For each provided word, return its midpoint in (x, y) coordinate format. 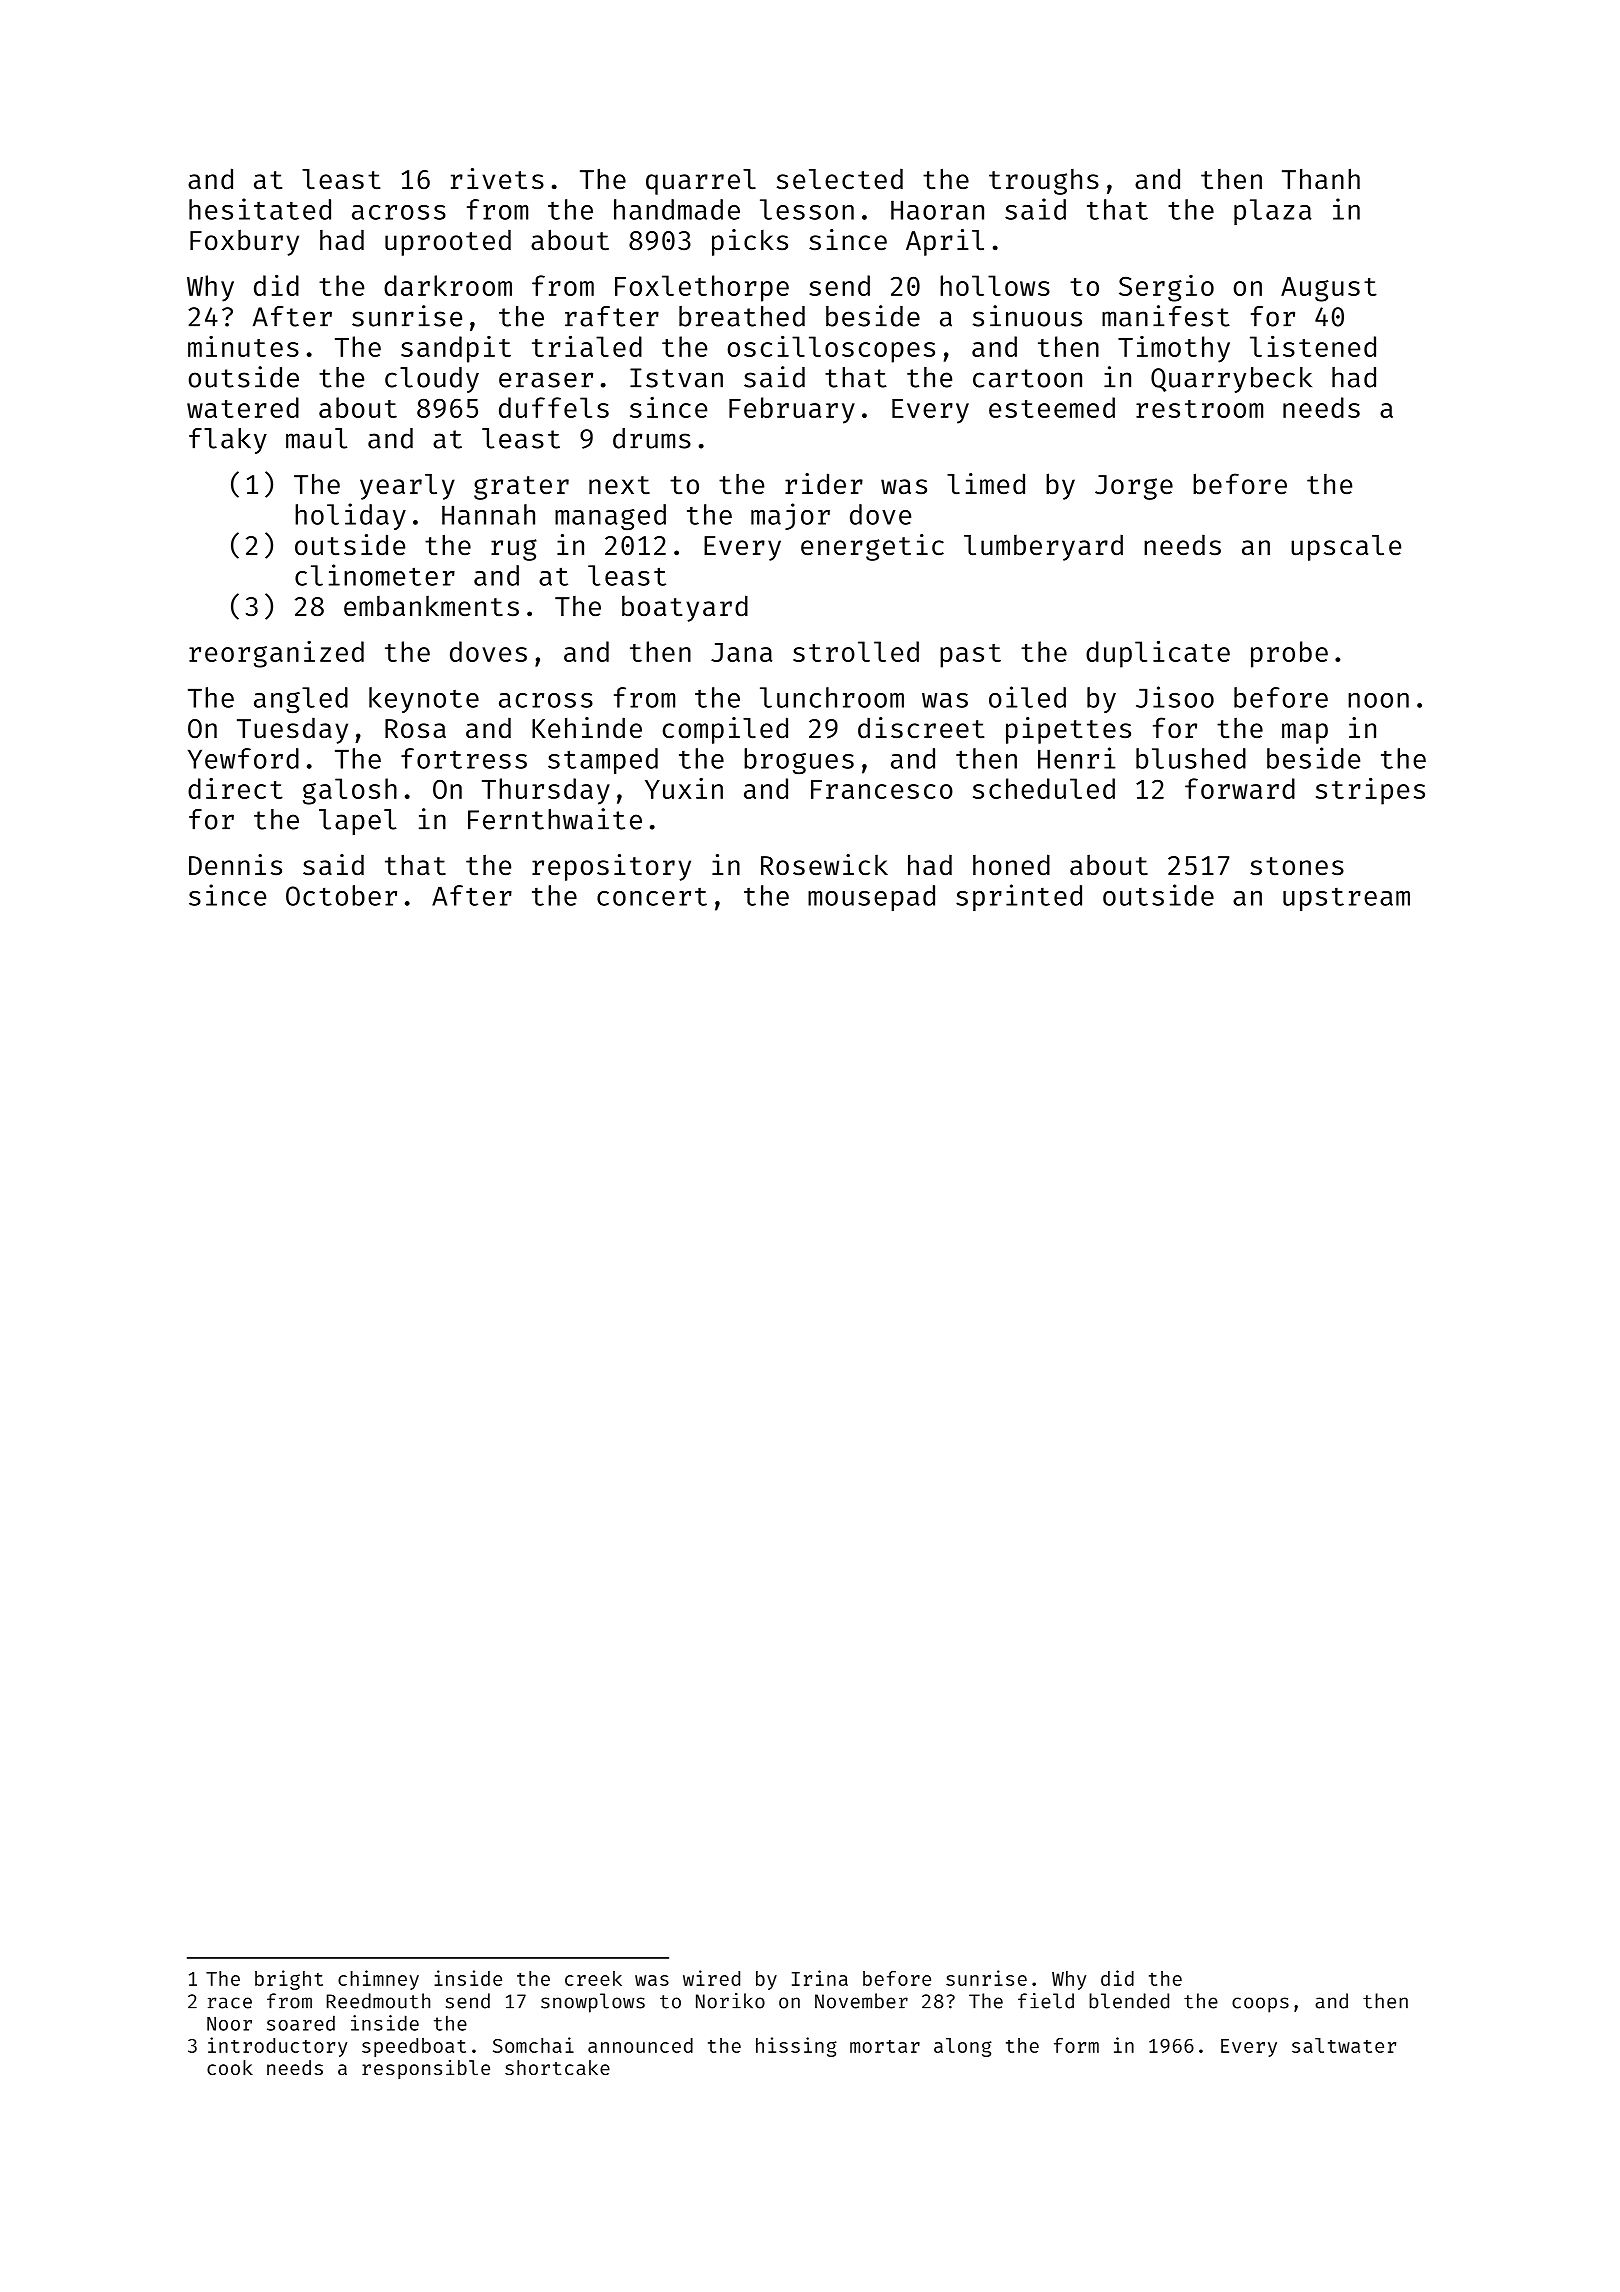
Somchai (533, 2045)
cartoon (1027, 378)
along (963, 2047)
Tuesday (292, 731)
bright (289, 1980)
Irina (820, 1978)
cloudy (432, 380)
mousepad (871, 898)
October (341, 895)
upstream (1346, 899)
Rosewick (824, 865)
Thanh (1321, 179)
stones (1297, 866)
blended (1129, 2001)
